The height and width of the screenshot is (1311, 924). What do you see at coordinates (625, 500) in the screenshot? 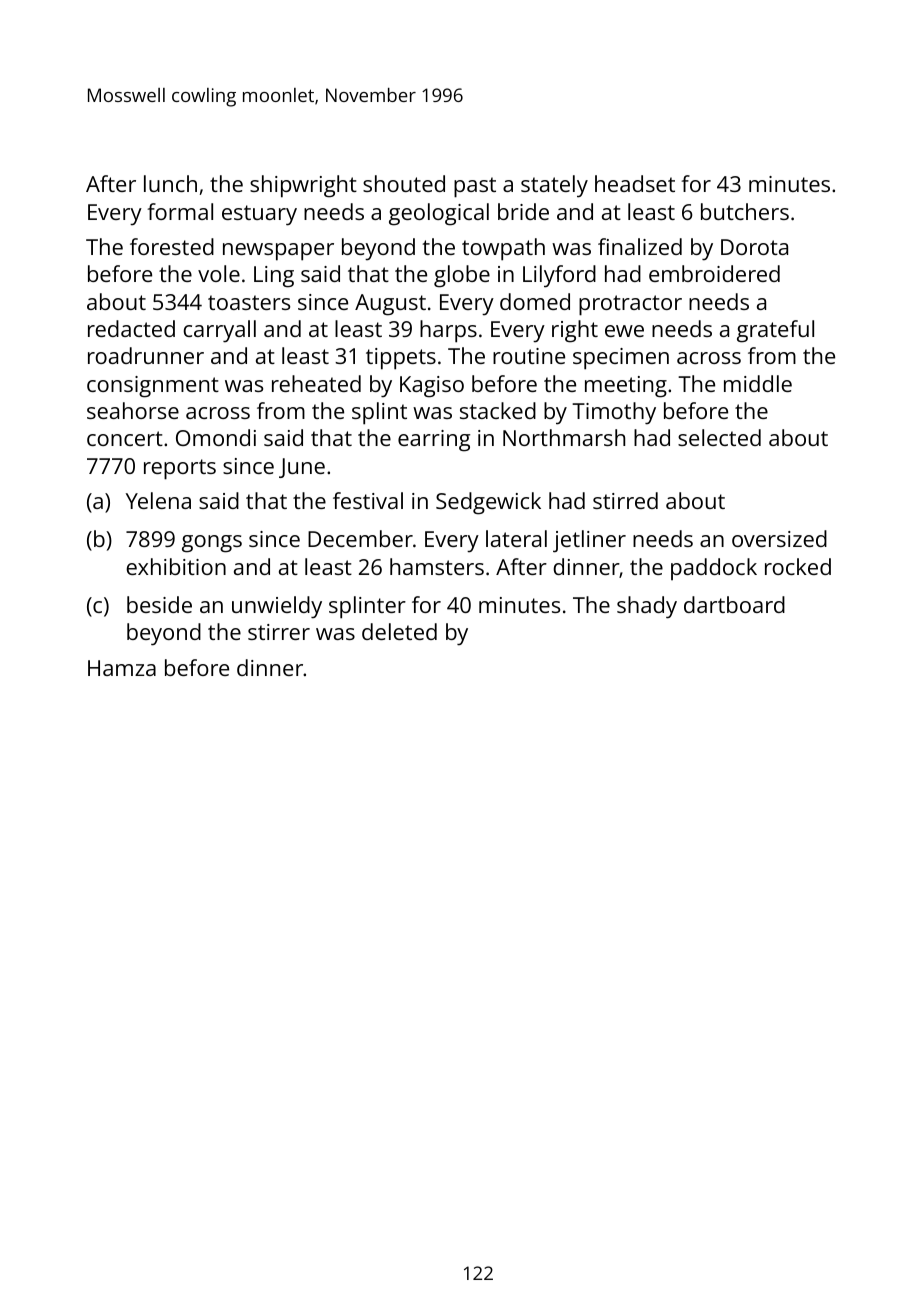
I see `stirred` at bounding box center [625, 500].
